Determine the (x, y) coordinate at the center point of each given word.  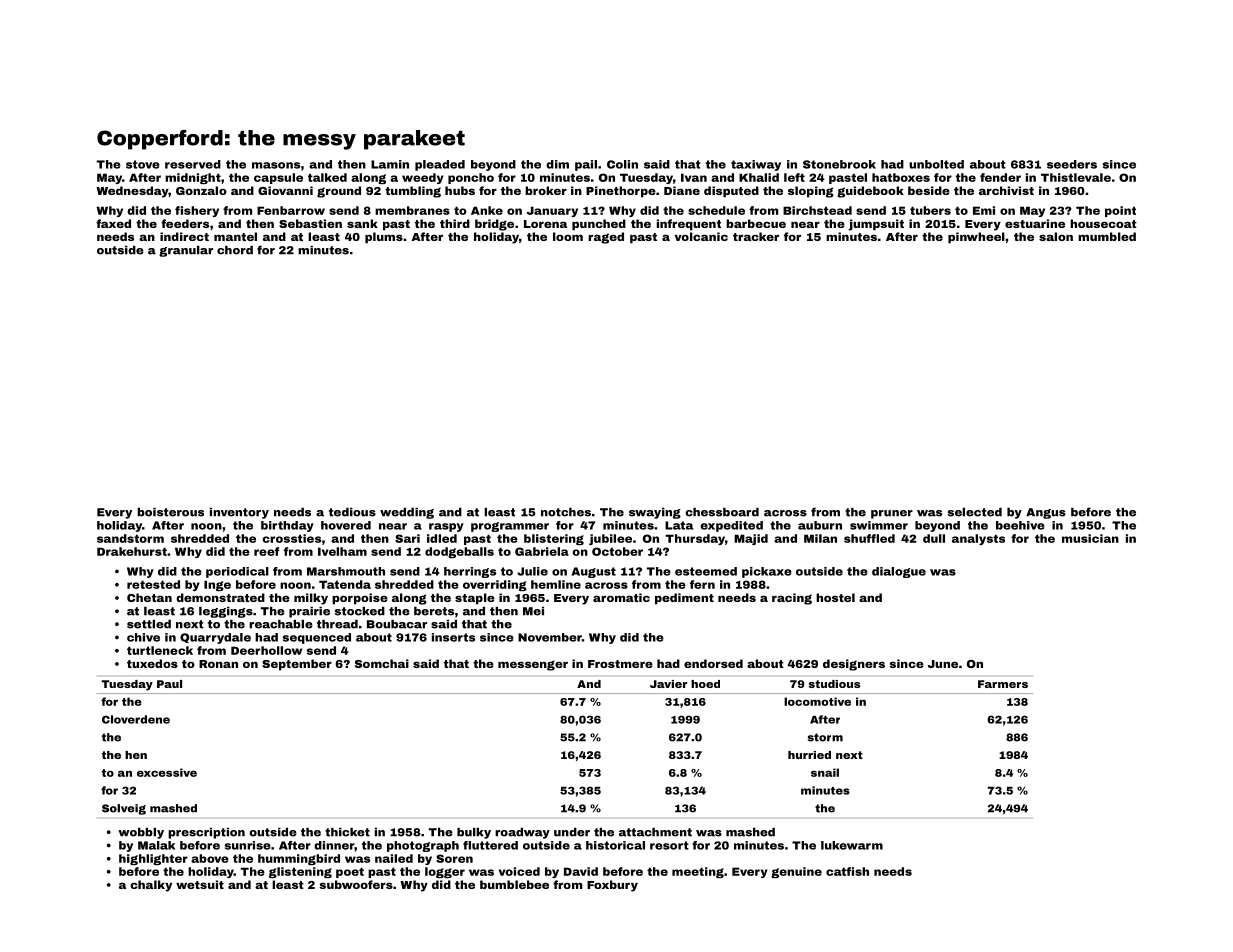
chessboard (722, 512)
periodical (237, 572)
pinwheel (976, 238)
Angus (1046, 513)
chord (235, 250)
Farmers (1003, 684)
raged (606, 238)
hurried (809, 755)
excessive (167, 772)
